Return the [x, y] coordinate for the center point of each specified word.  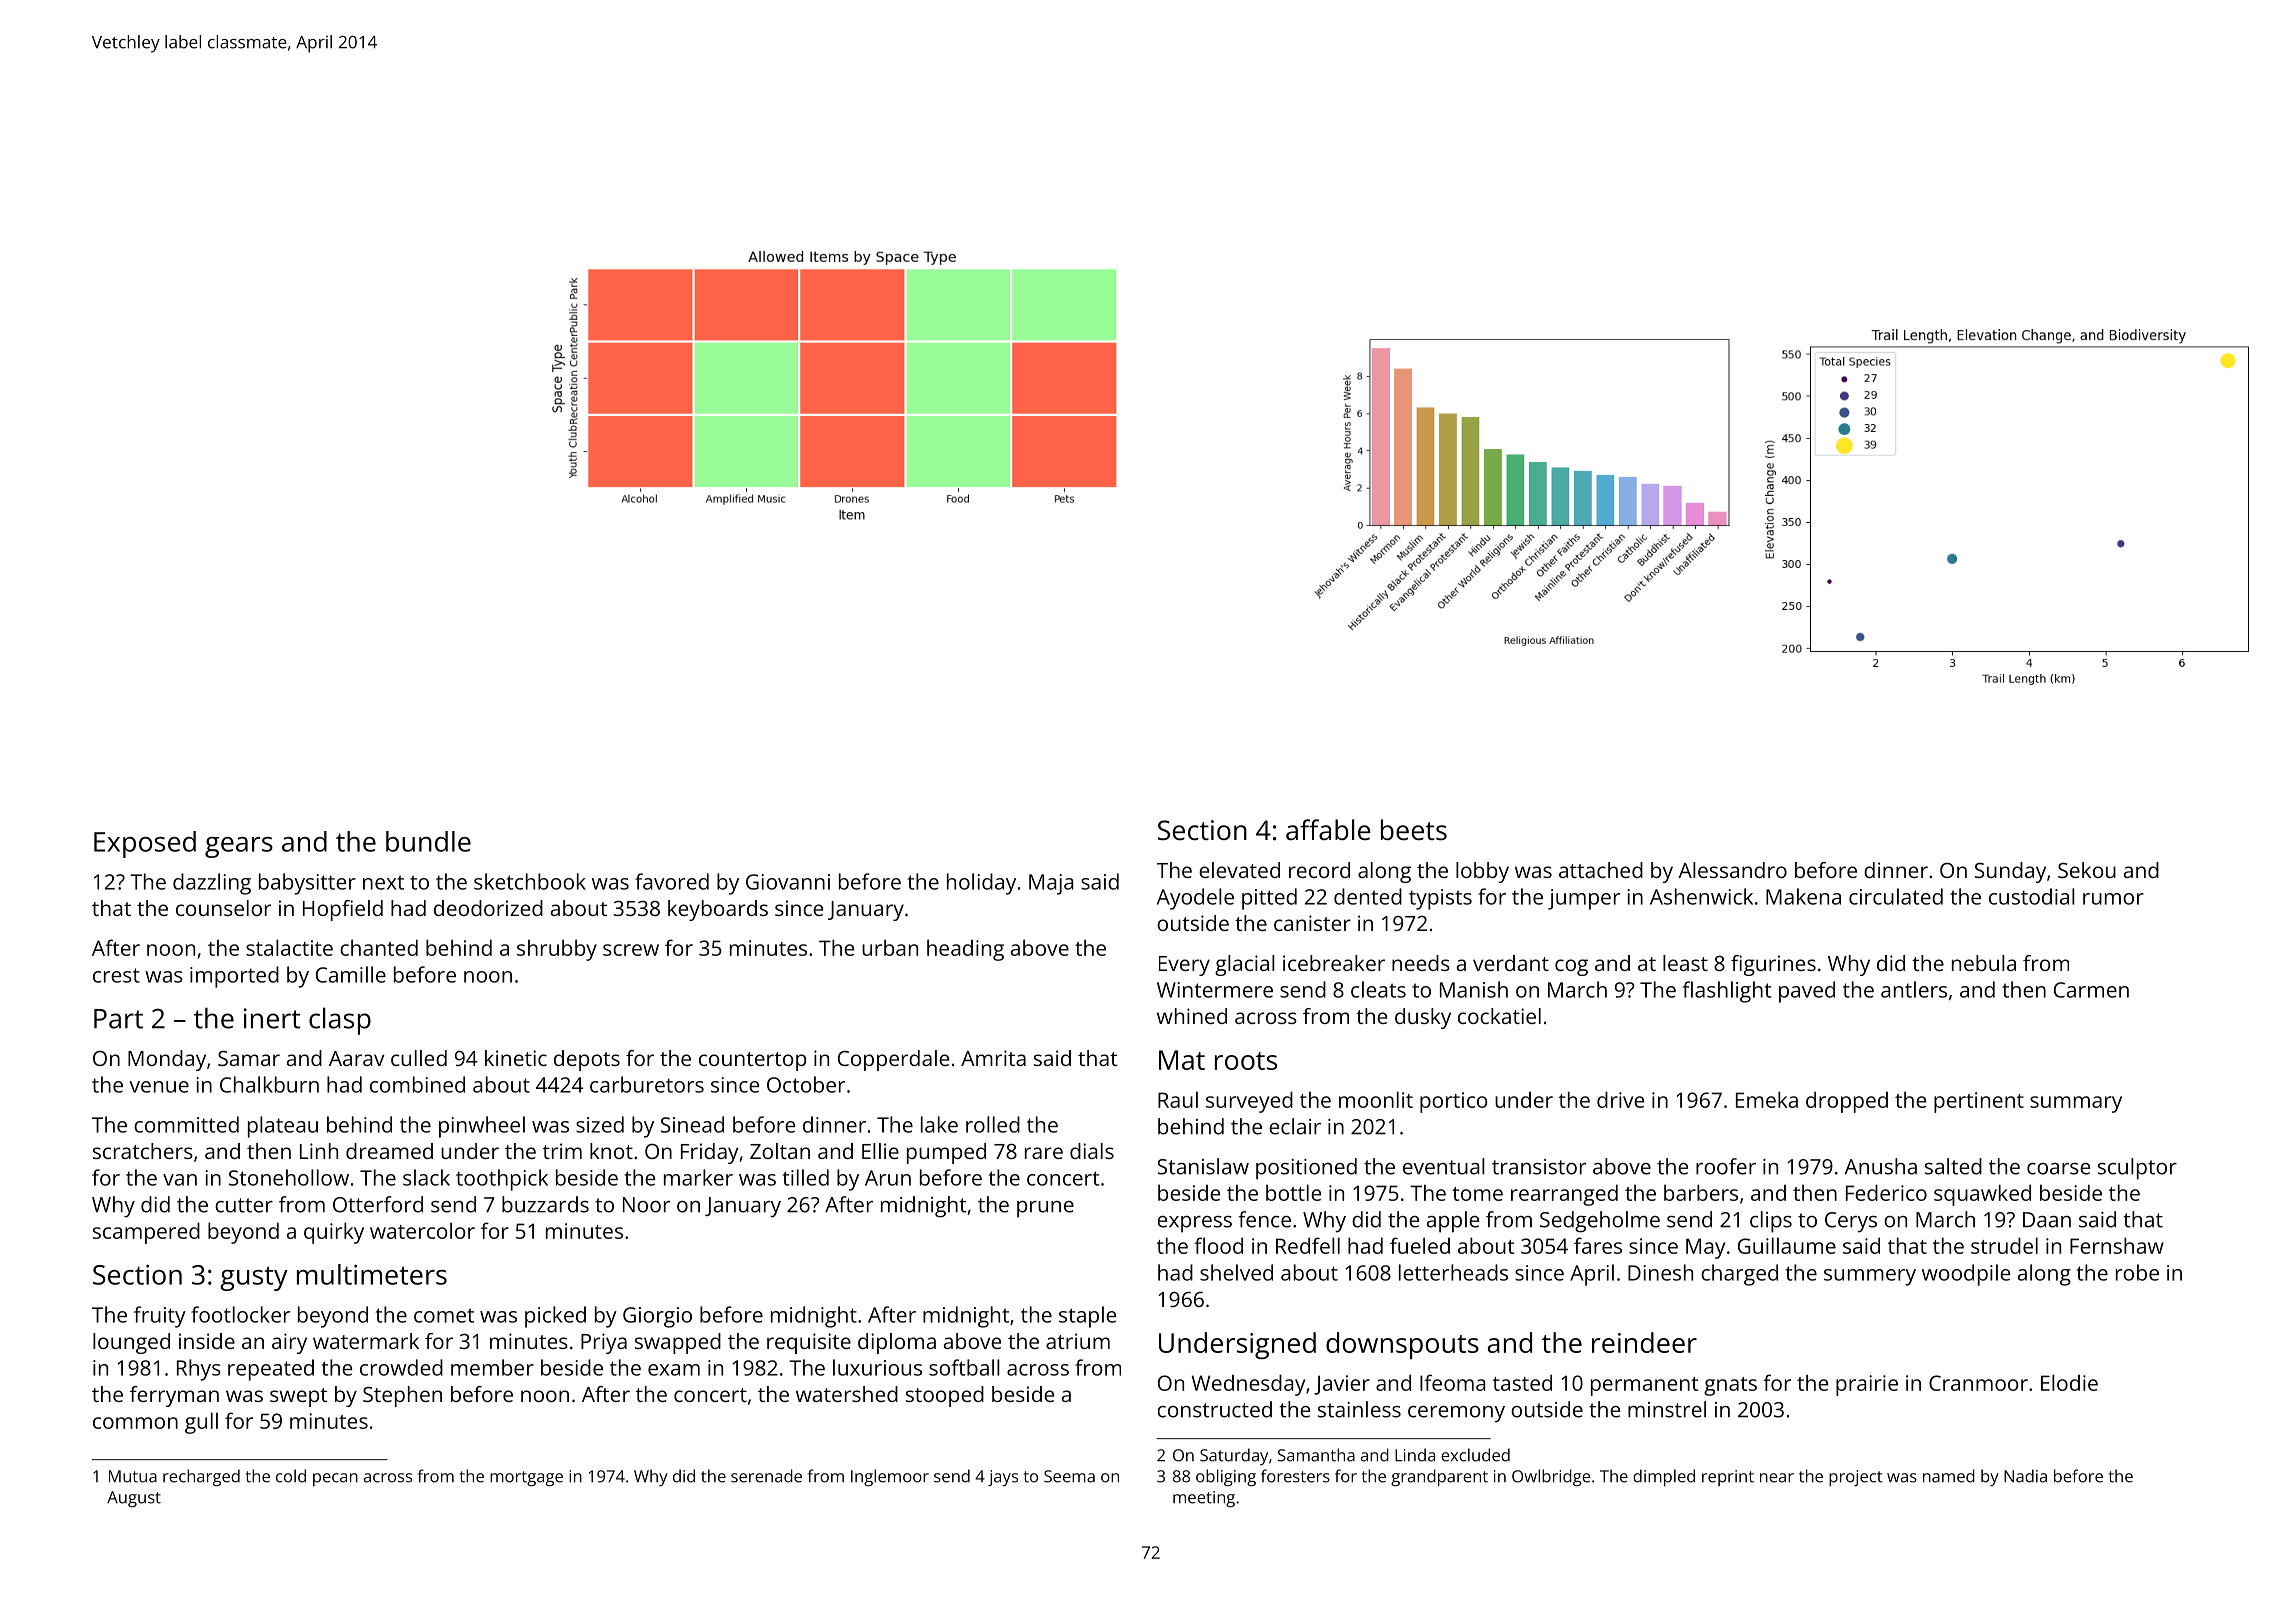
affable [1328, 829]
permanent [1644, 1386]
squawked [1982, 1195]
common [135, 1423]
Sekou [2087, 870]
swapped [678, 1343]
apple [1453, 1222]
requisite [809, 1343]
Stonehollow [289, 1177]
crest [116, 975]
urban [890, 947]
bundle [428, 841]
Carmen [2091, 990]
